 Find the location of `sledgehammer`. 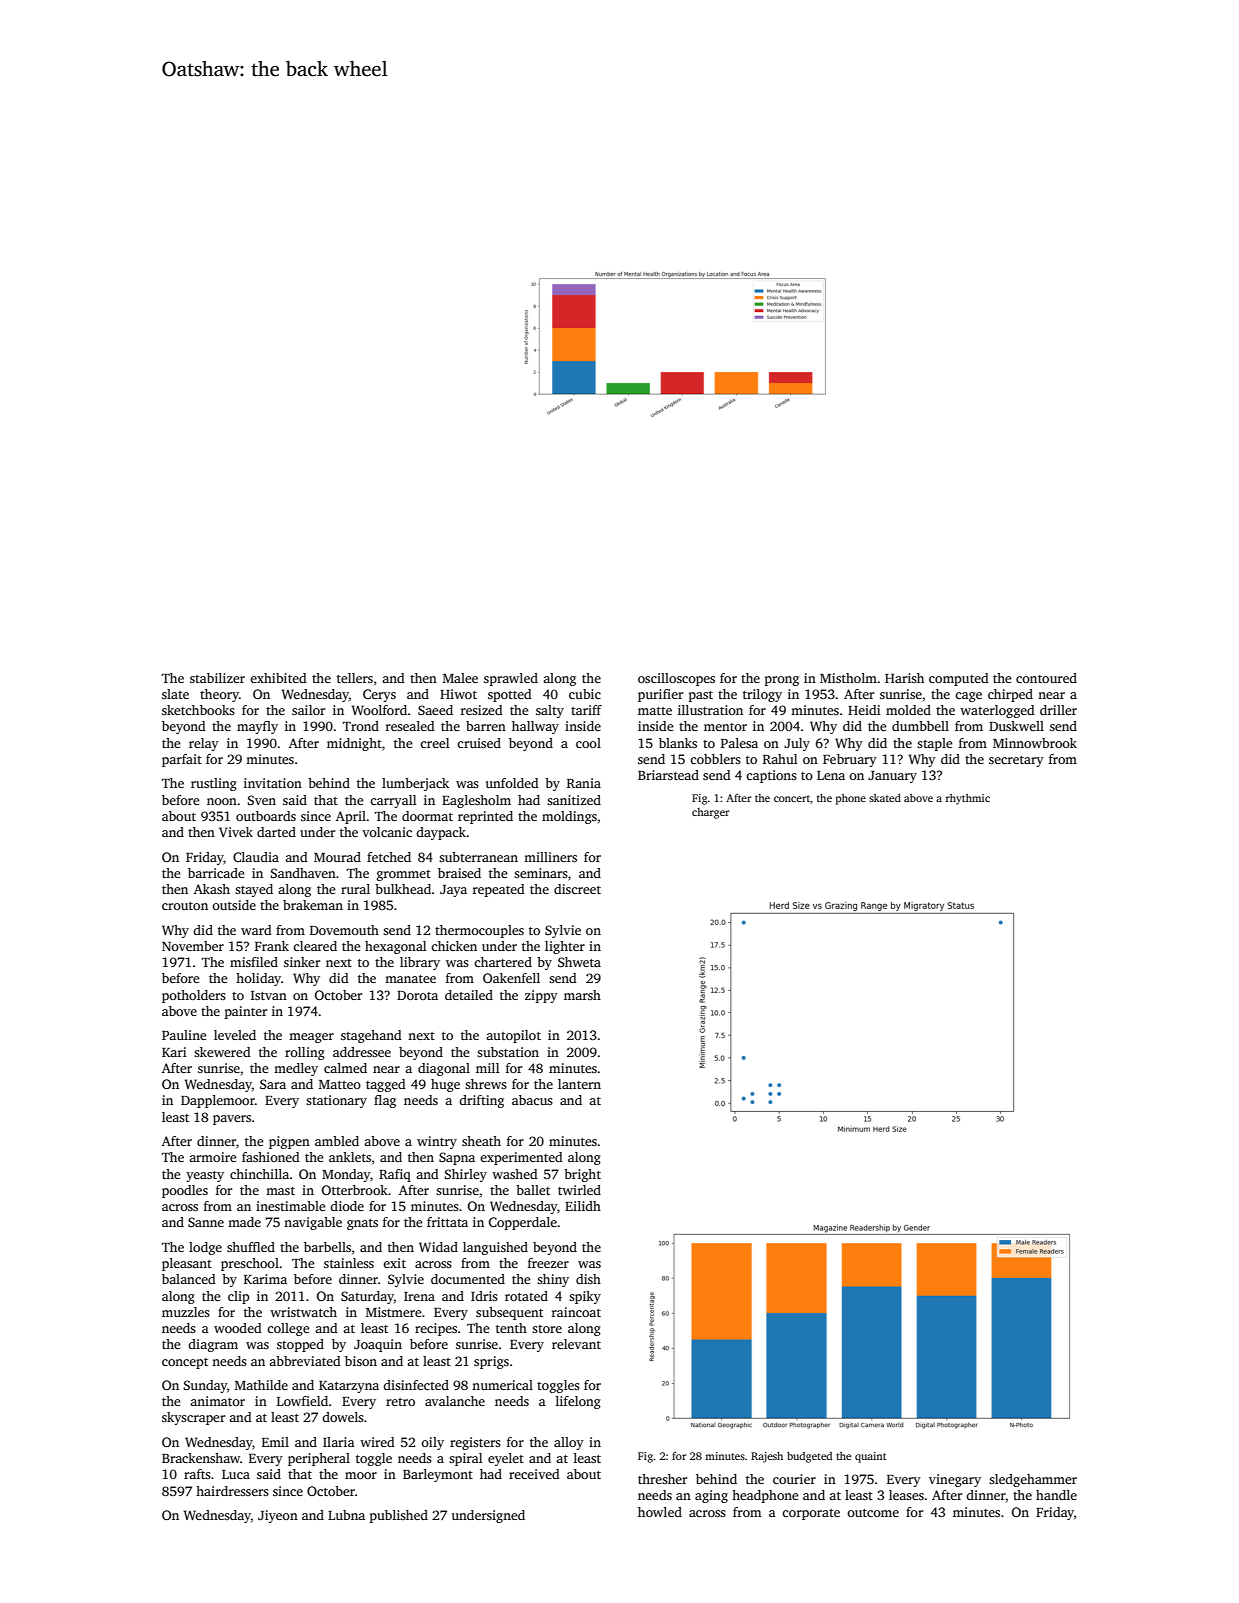

sledgehammer is located at coordinates (1033, 1480).
